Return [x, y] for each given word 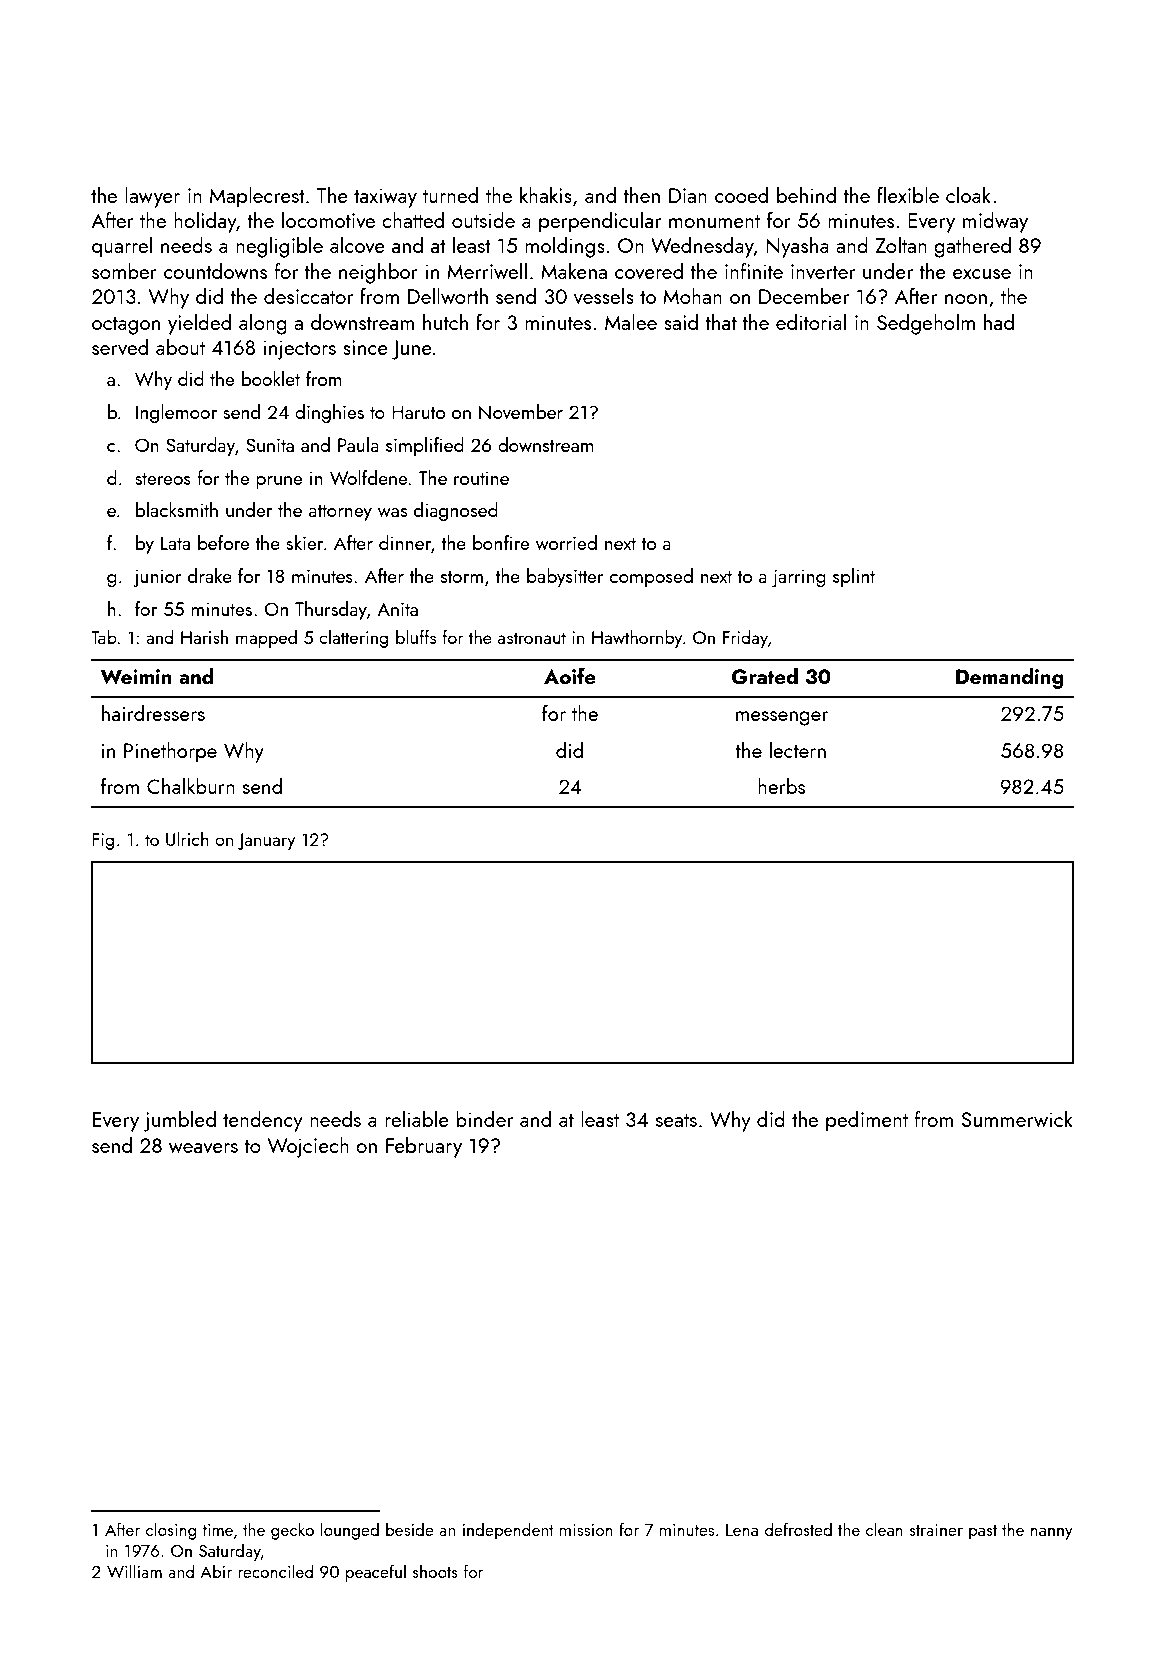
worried [566, 542]
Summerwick [1017, 1119]
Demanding [1009, 678]
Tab [104, 637]
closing [171, 1531]
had [999, 322]
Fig [103, 841]
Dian [688, 195]
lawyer [152, 197]
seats [676, 1120]
